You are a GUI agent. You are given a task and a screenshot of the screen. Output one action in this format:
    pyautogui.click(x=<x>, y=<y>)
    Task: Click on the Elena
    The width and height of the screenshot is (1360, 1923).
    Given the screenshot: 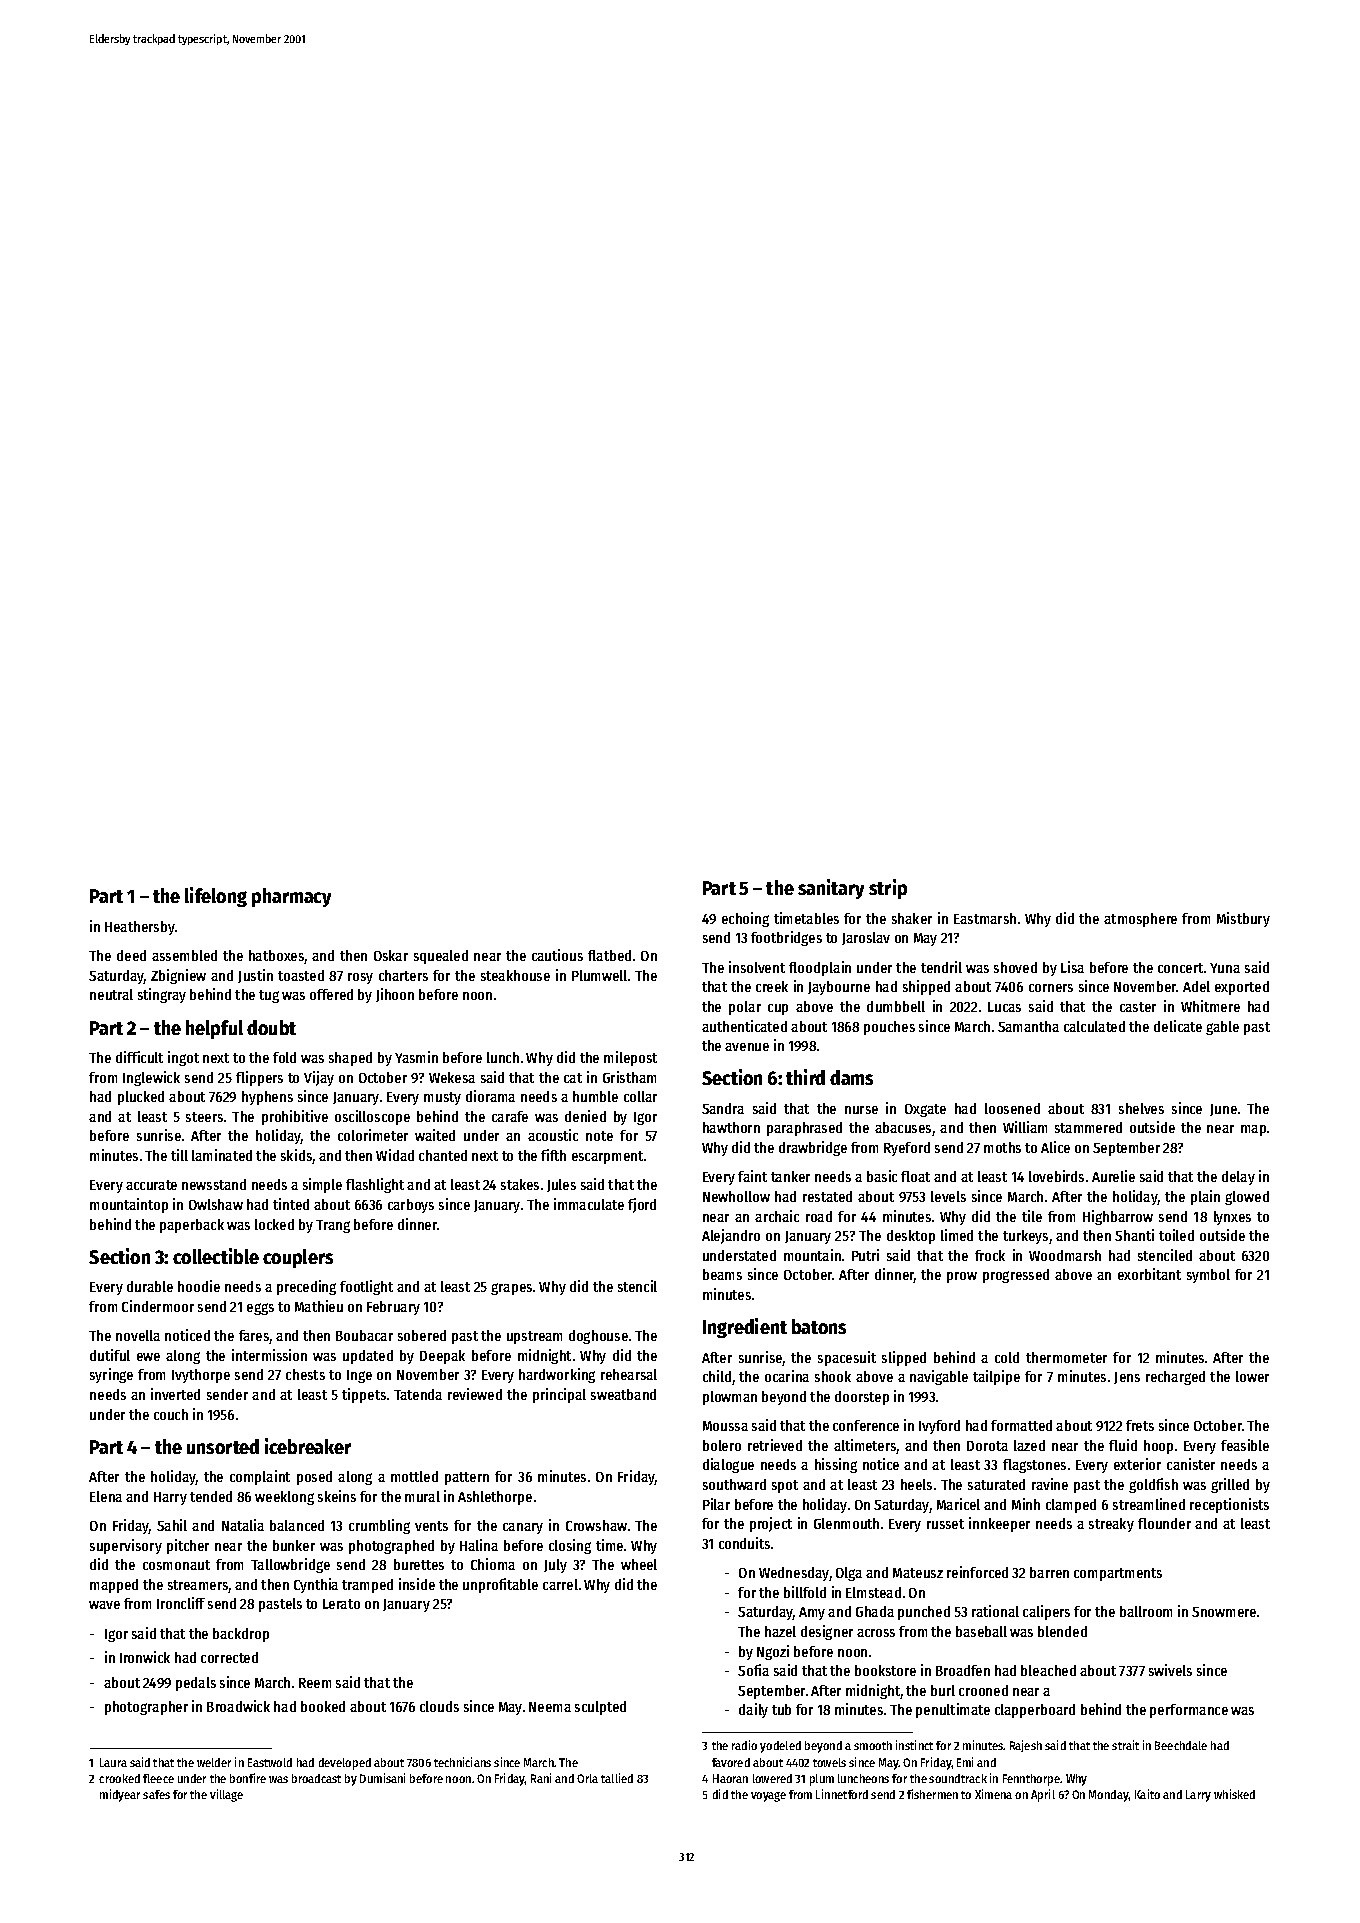 What is the action you would take?
    pyautogui.click(x=106, y=1496)
